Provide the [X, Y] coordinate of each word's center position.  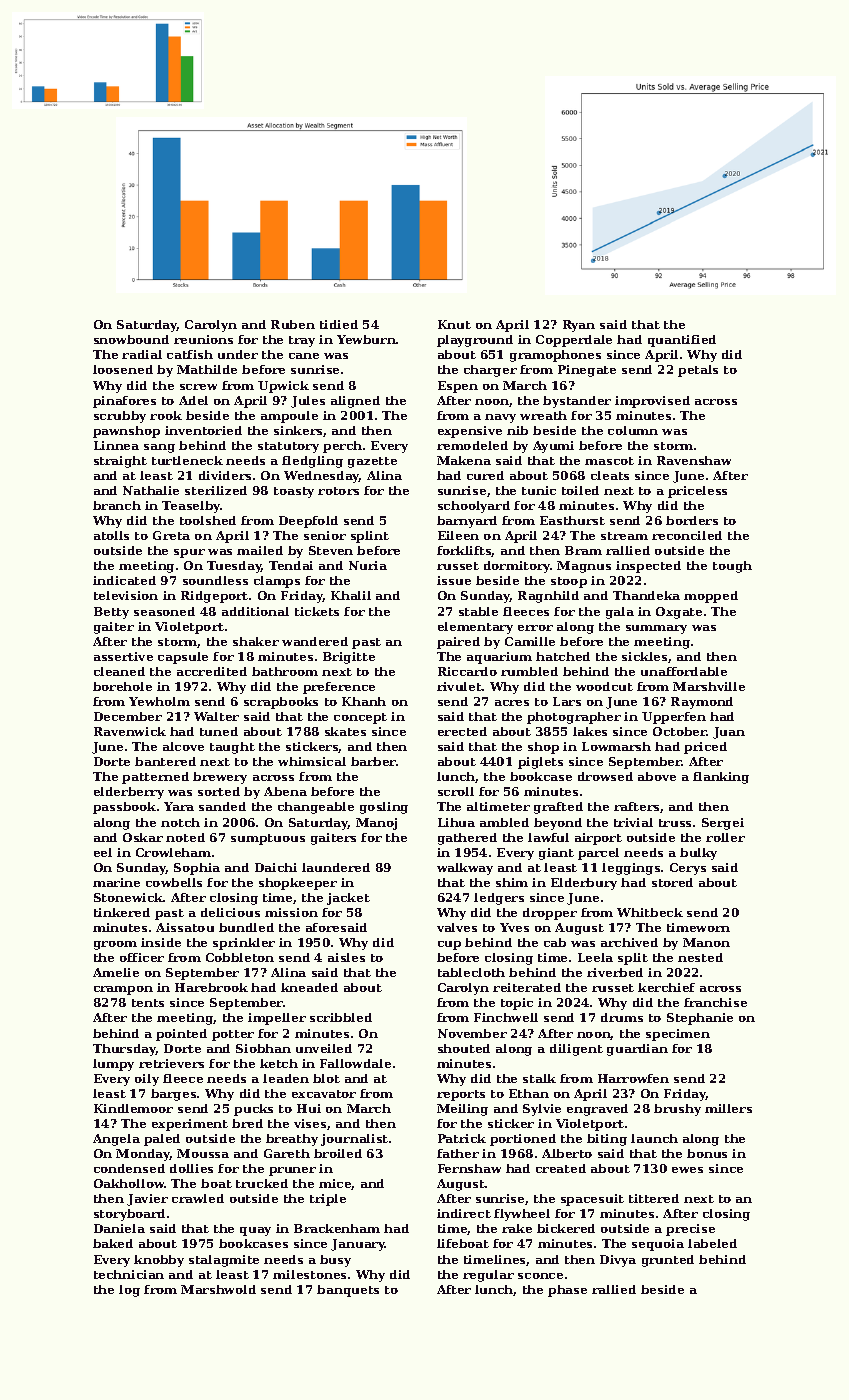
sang [159, 448]
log [129, 1291]
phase [567, 1291]
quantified [682, 341]
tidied [339, 324]
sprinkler [244, 944]
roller [725, 837]
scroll [456, 791]
